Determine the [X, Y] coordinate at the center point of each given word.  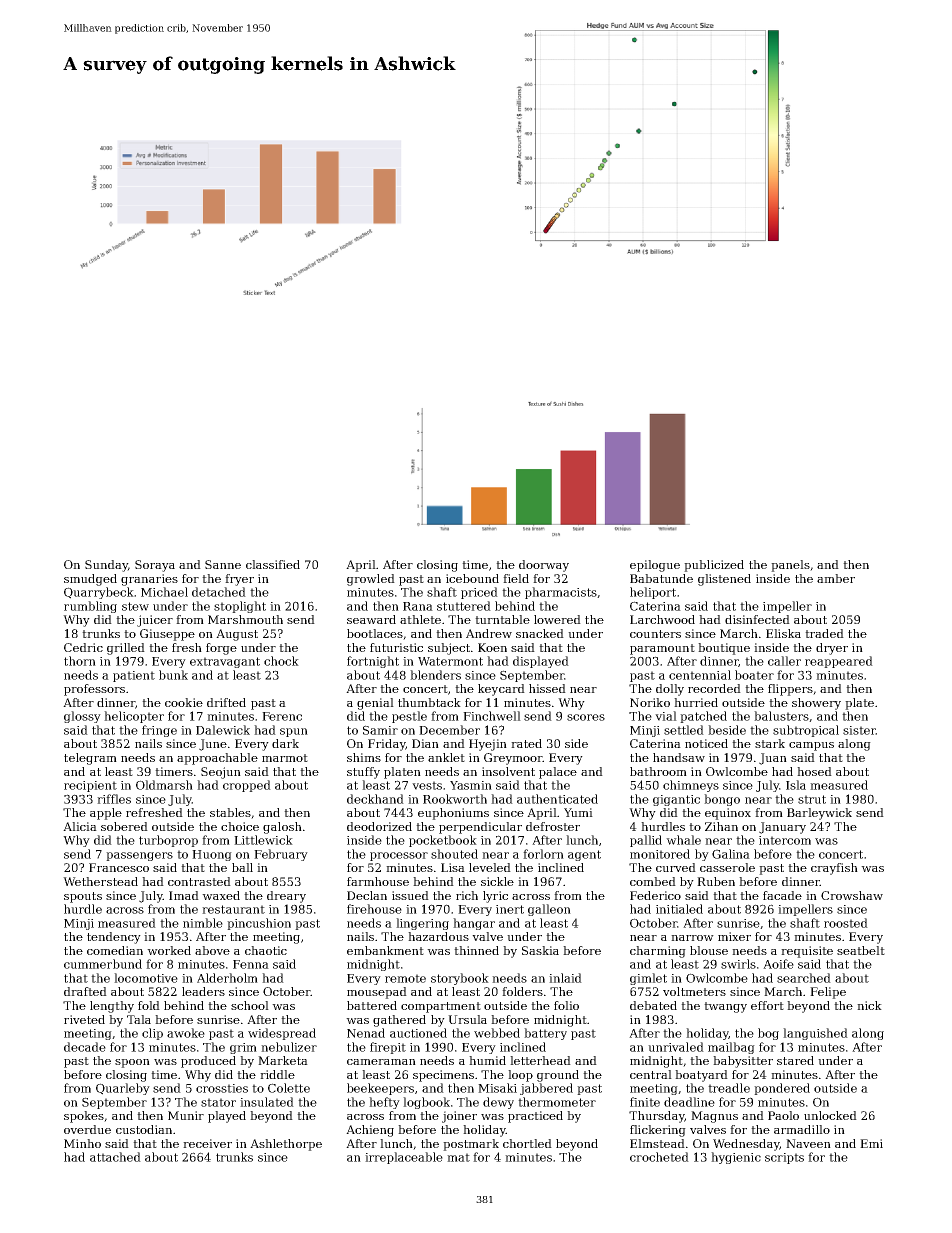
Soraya [155, 566]
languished [815, 1034]
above [212, 950]
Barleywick [819, 814]
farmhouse [378, 881]
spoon [132, 1063]
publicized [714, 566]
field [516, 578]
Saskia [540, 950]
